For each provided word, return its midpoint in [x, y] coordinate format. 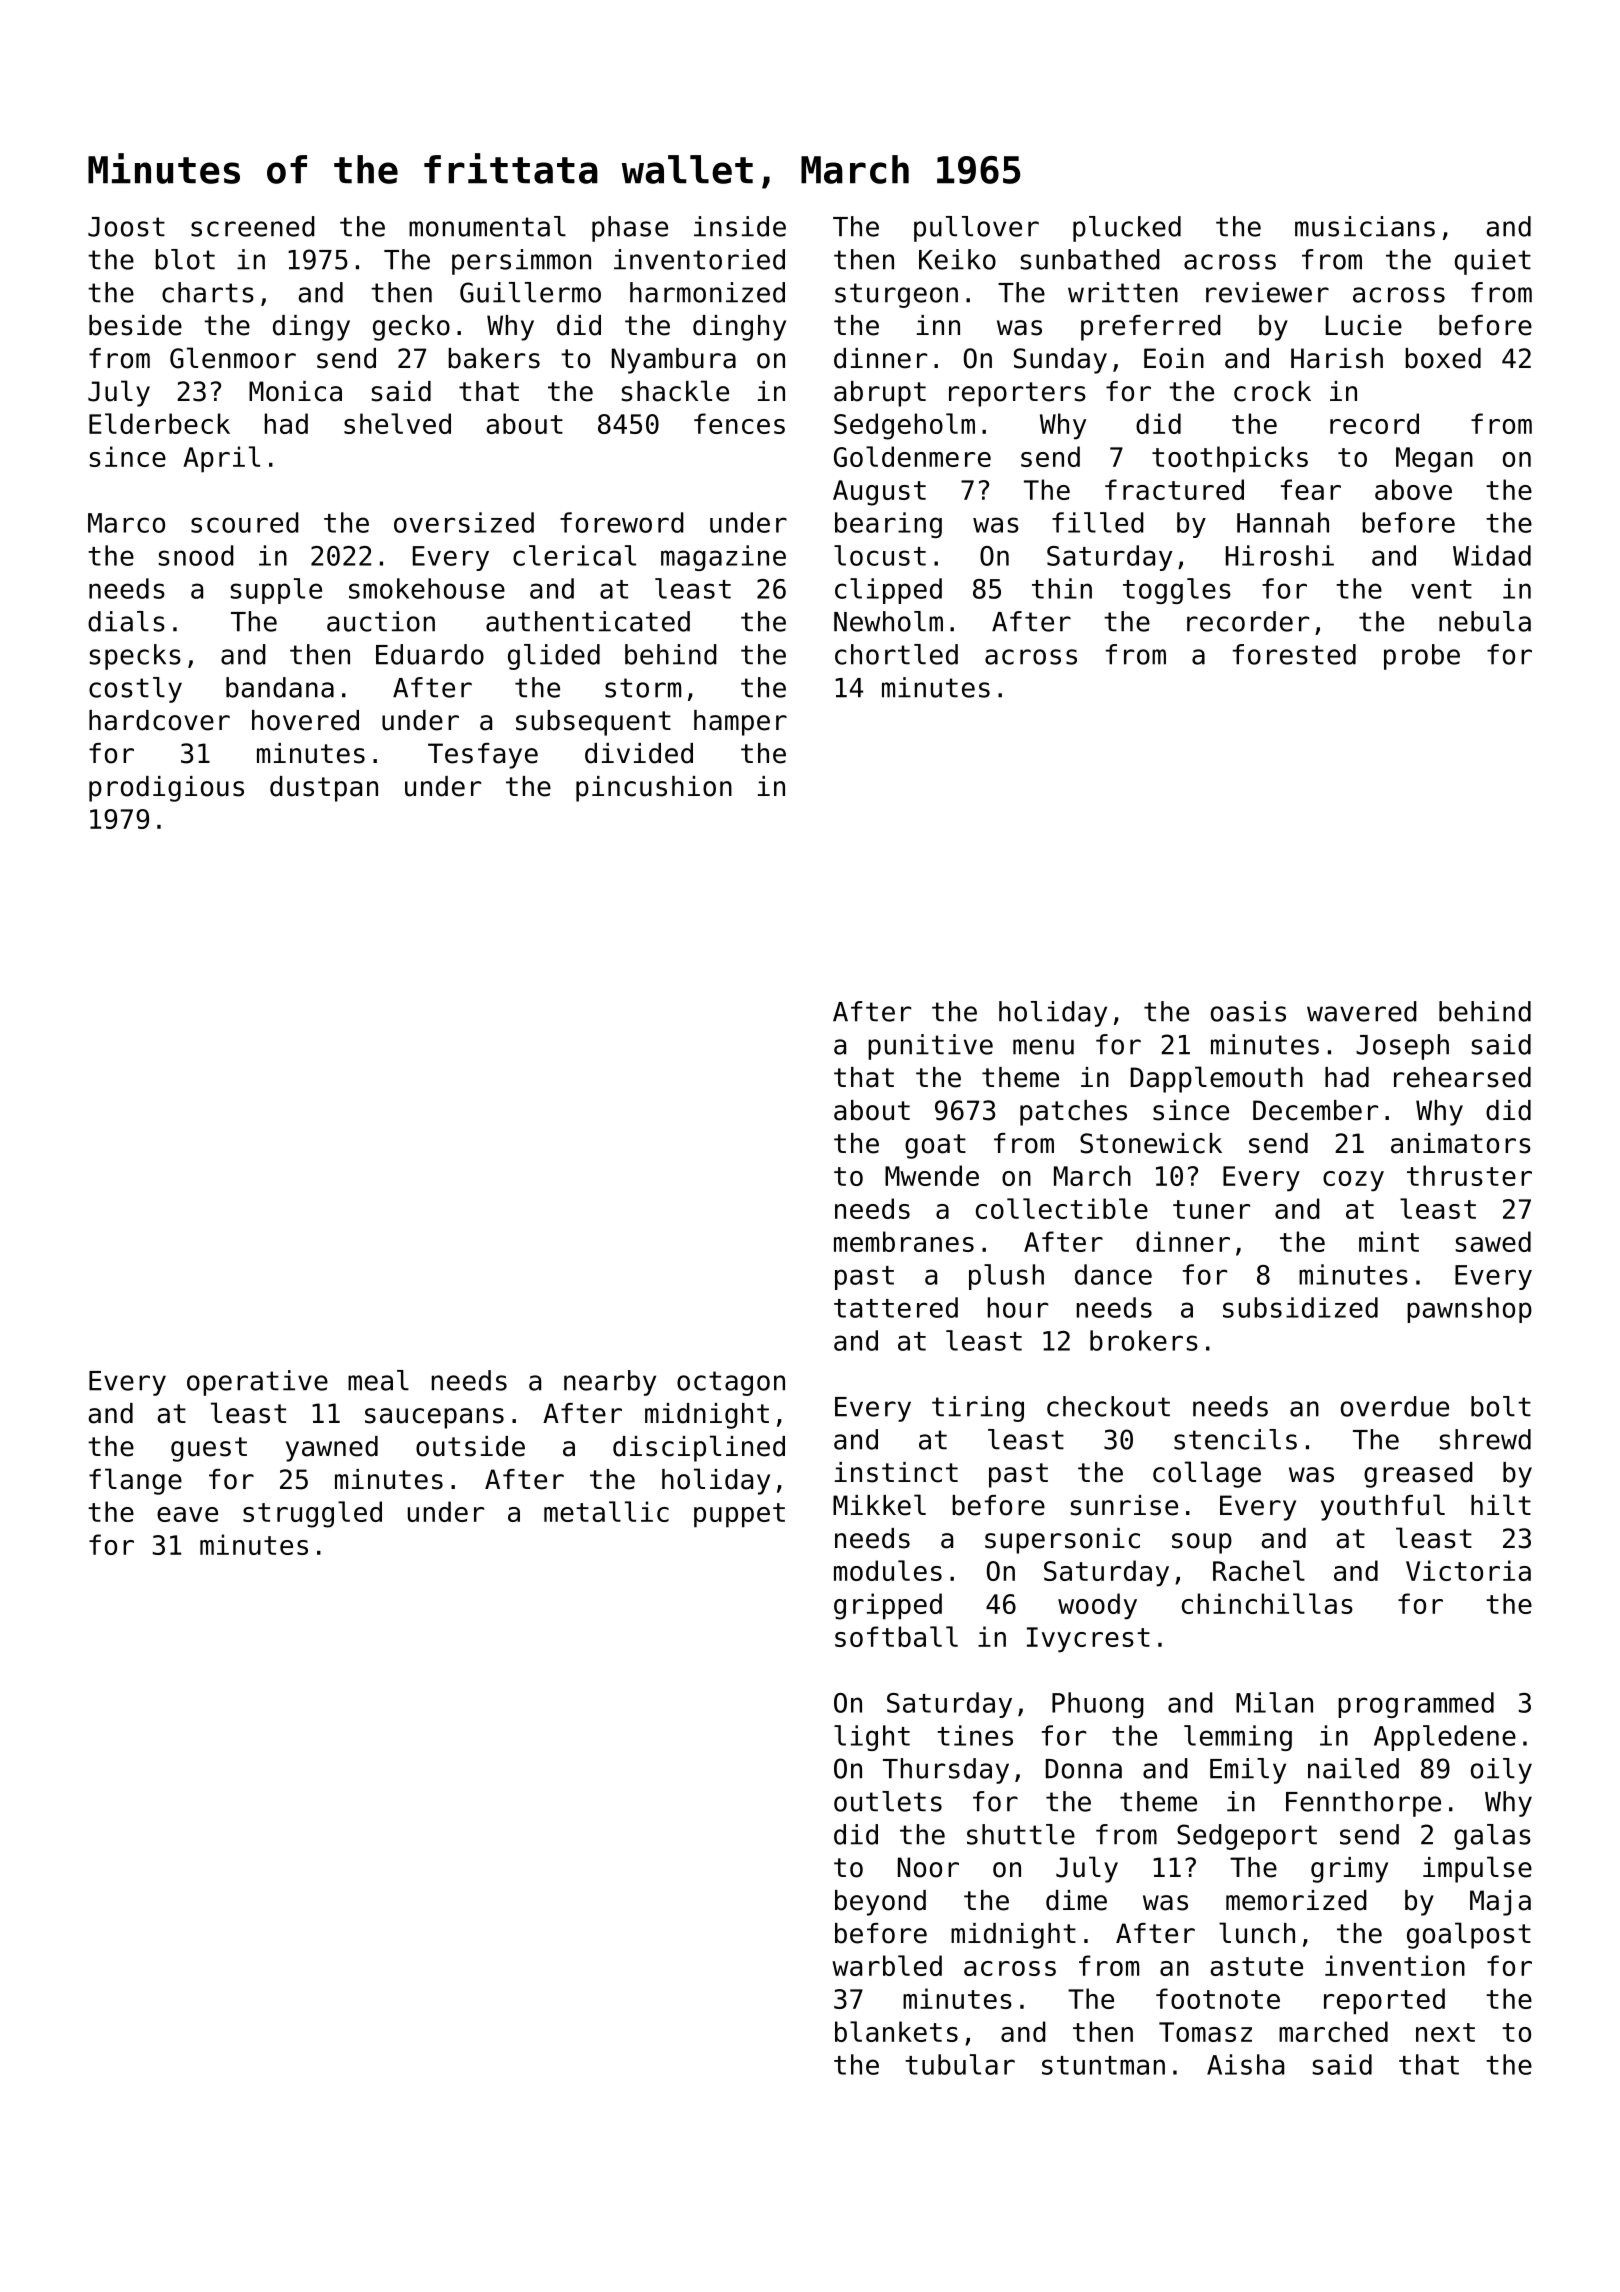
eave [187, 1514]
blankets [896, 2031]
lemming [1238, 1738]
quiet [1493, 262]
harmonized [707, 292]
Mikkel [879, 1505]
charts [208, 292]
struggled [312, 1514]
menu [1043, 1047]
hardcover [159, 720]
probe [1422, 657]
